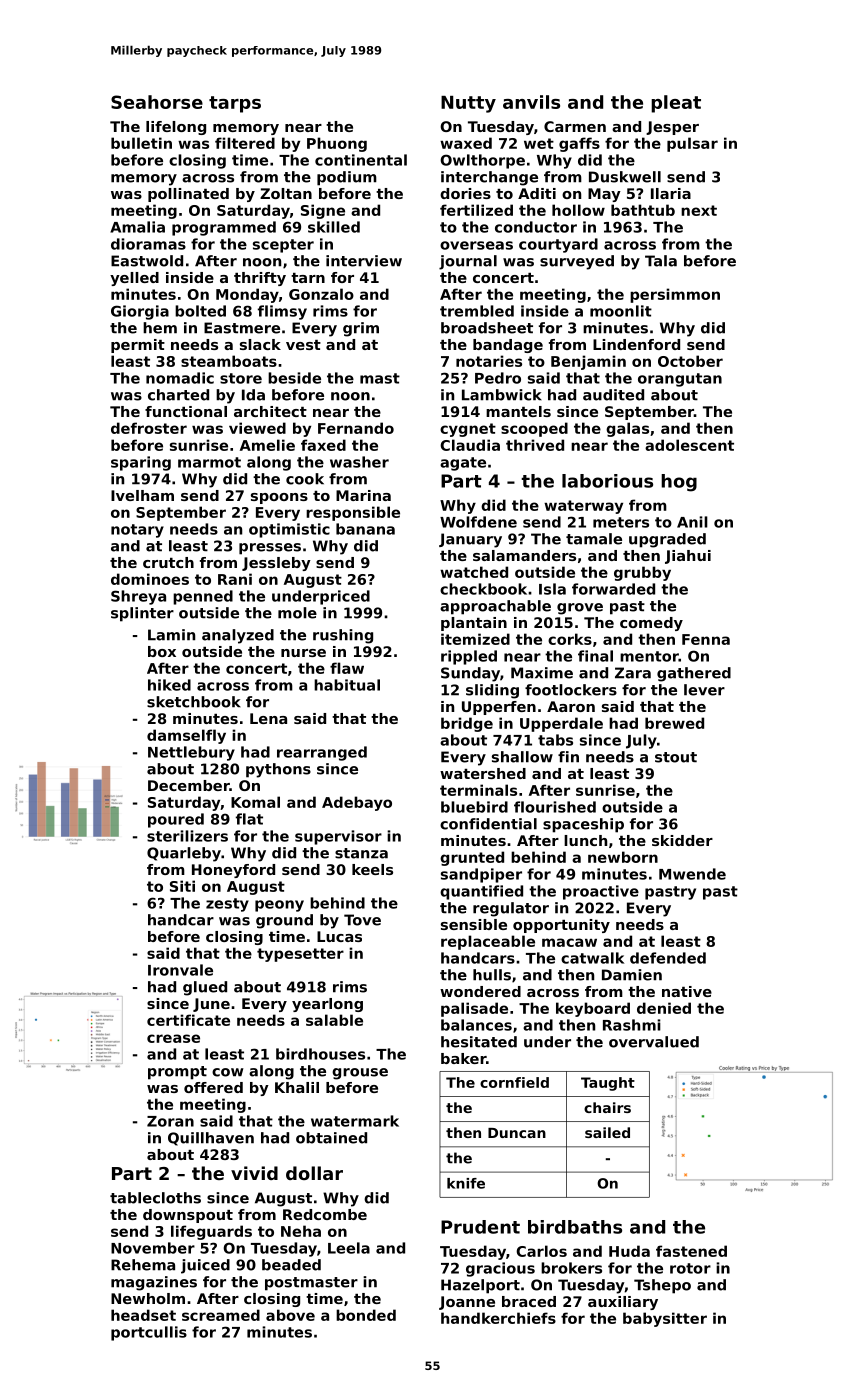 This image has width=849, height=1400. Describe the element at coordinates (474, 624) in the image. I see `plantain` at that location.
